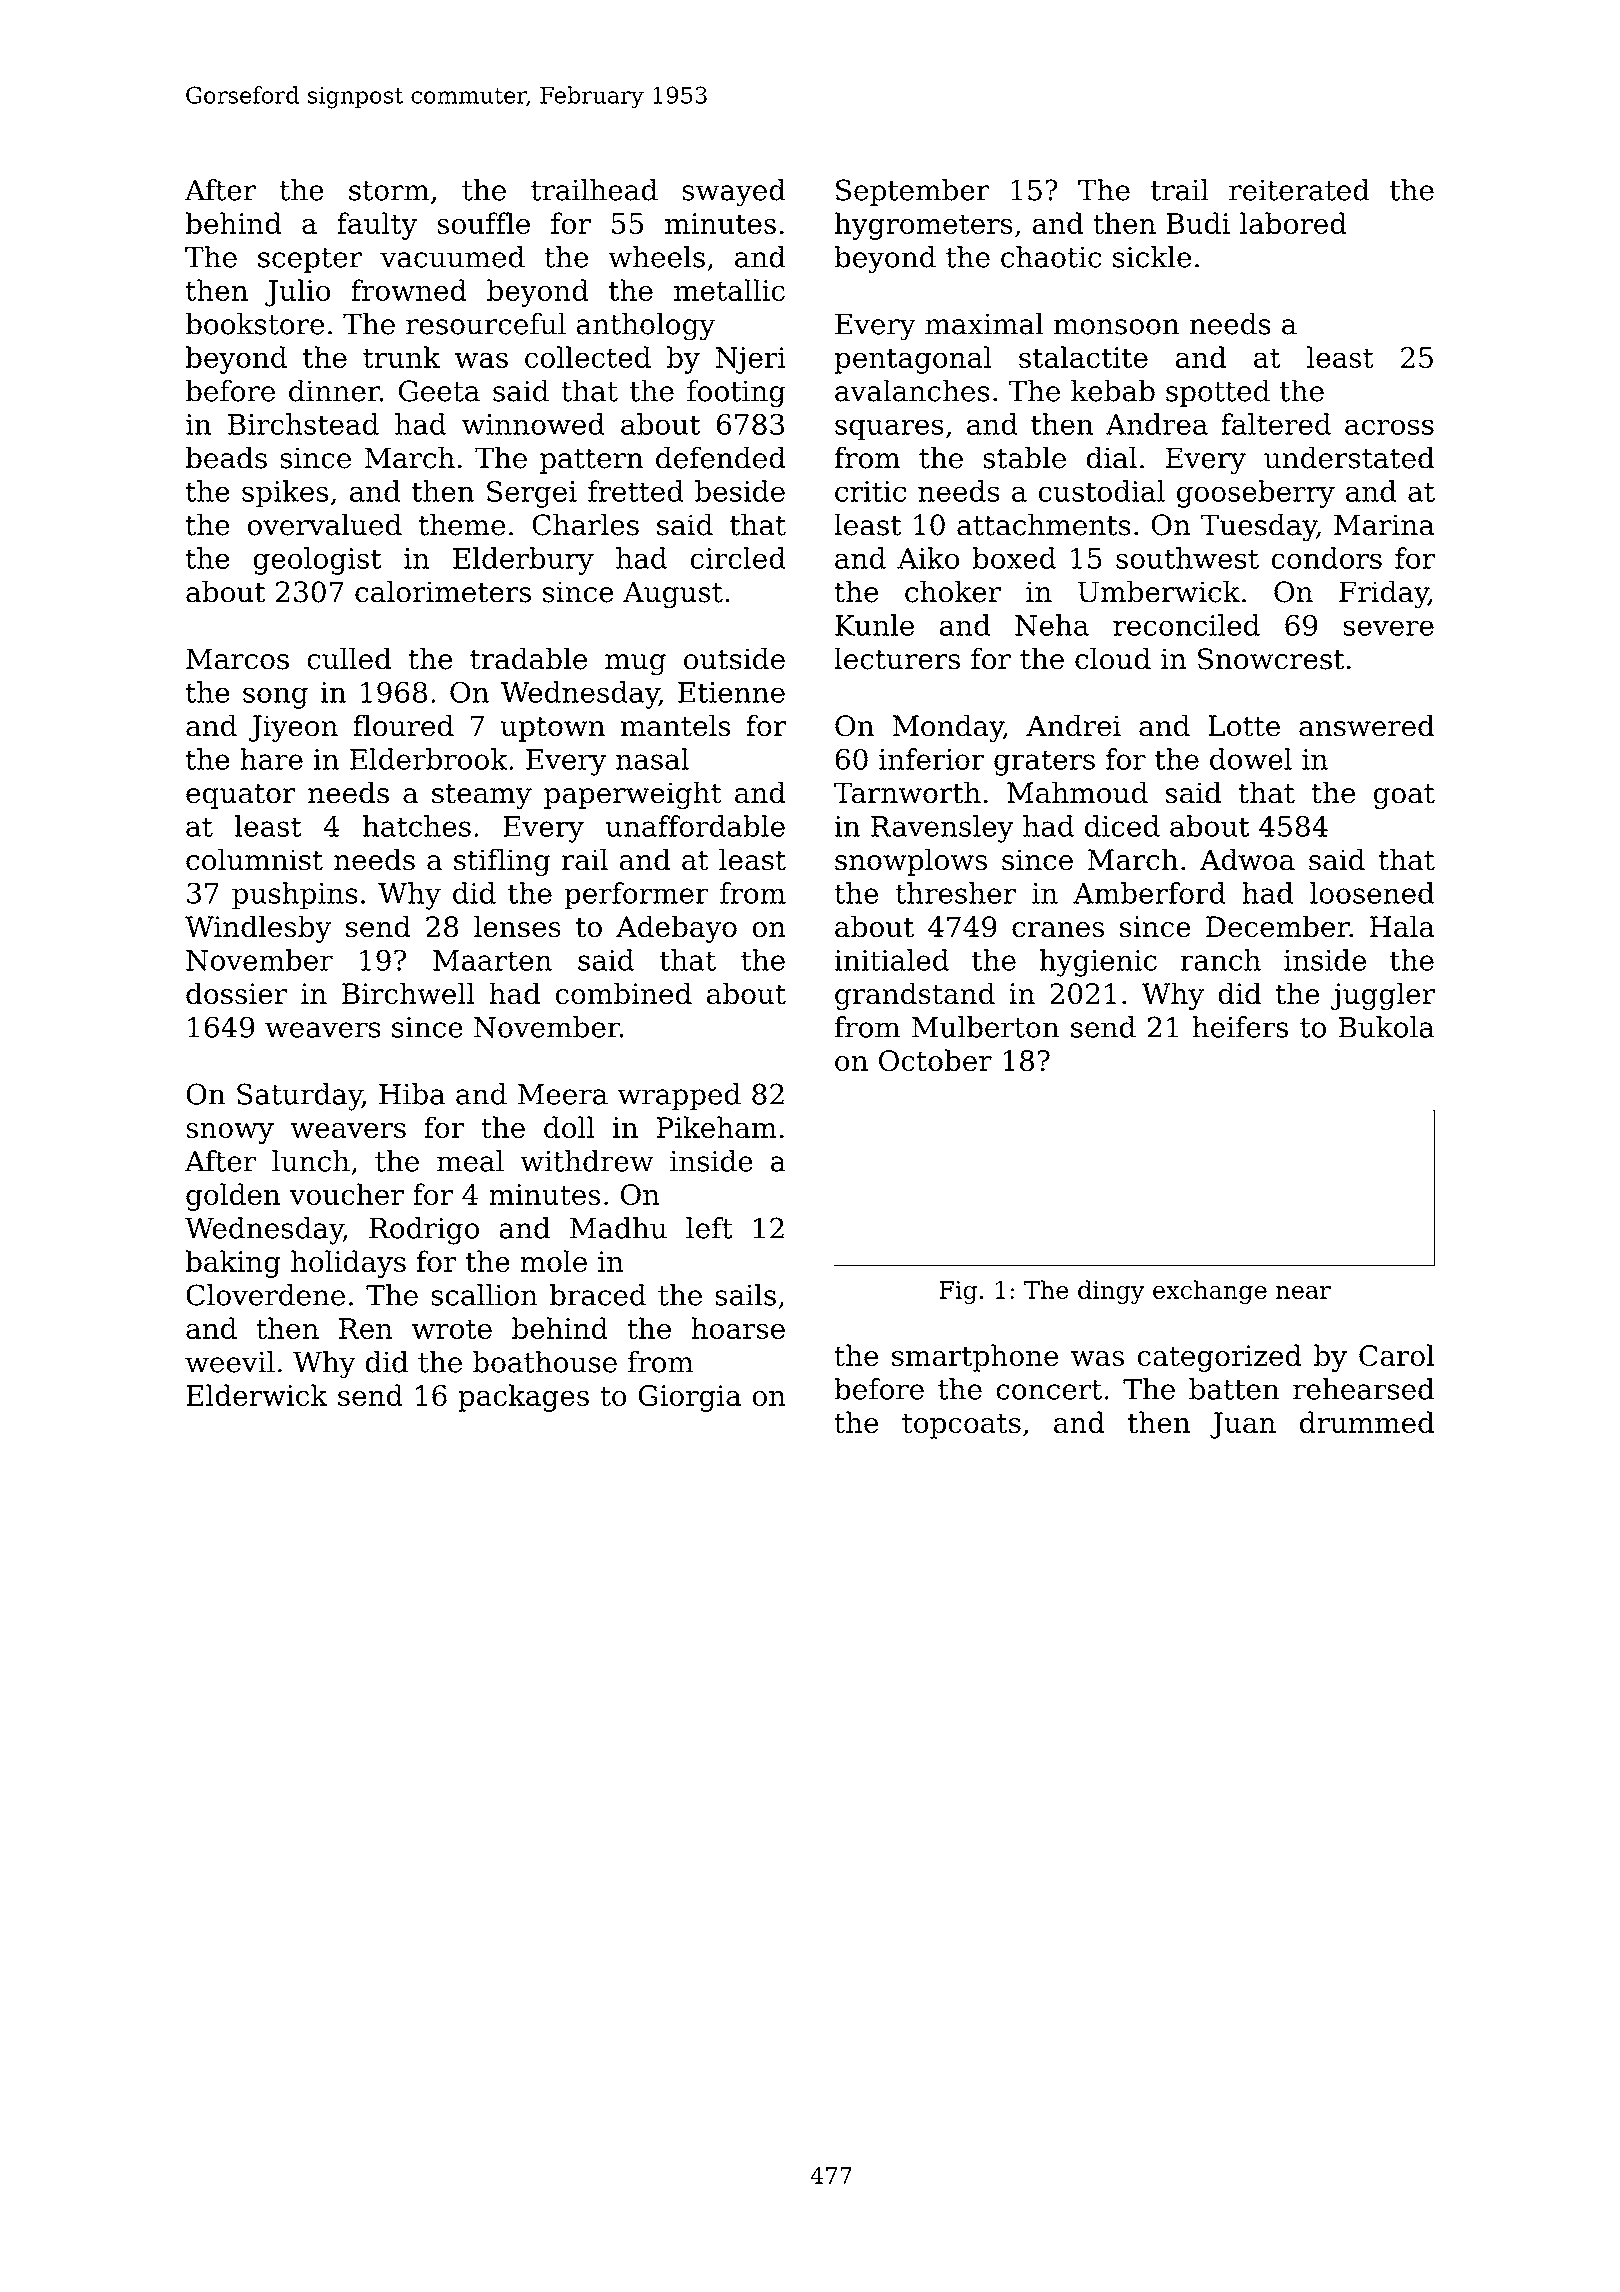 The width and height of the image is (1620, 2292). Describe the element at coordinates (874, 625) in the image. I see `Kunle` at that location.
